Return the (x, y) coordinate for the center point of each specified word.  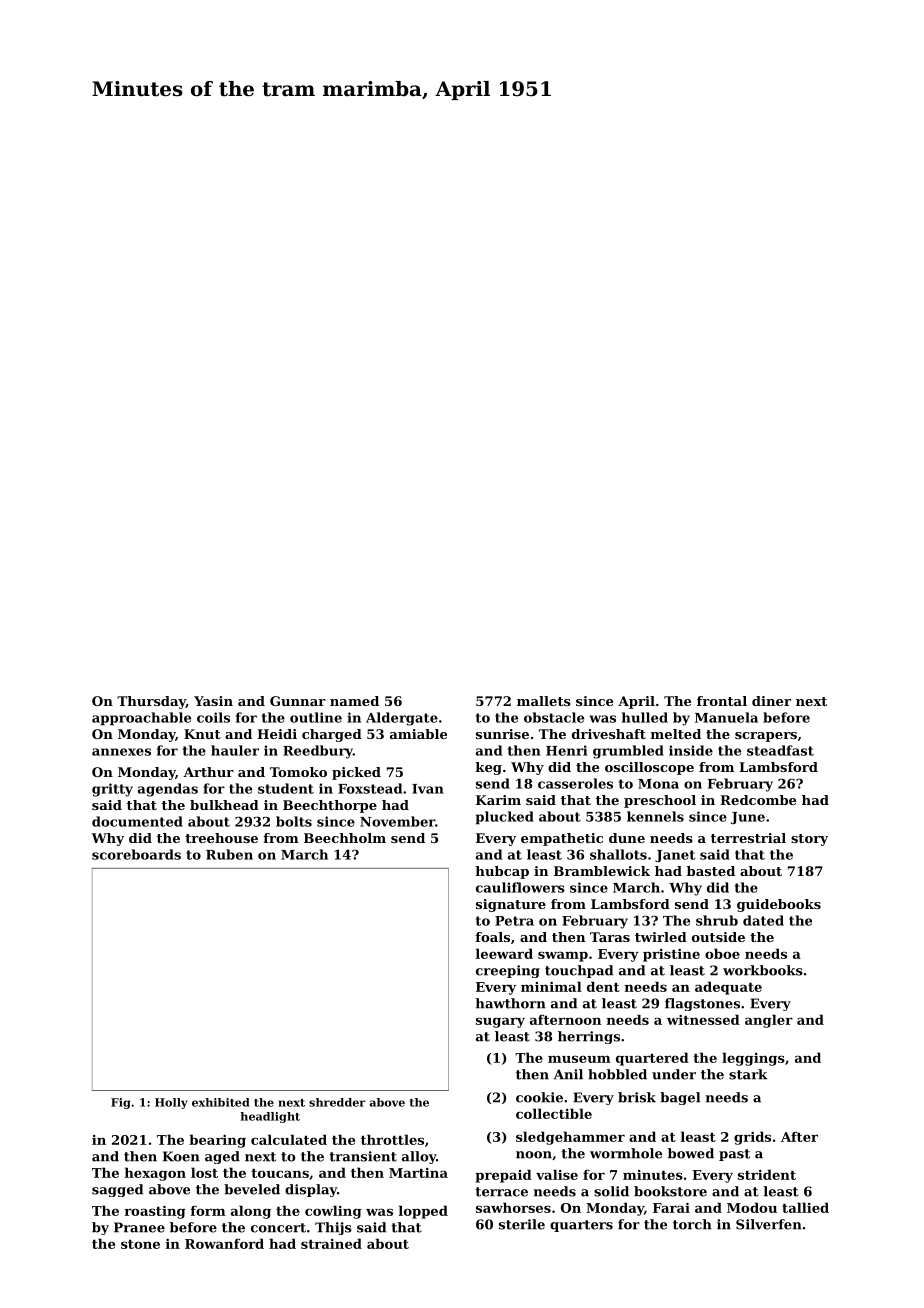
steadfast (780, 750)
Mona (658, 784)
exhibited (221, 1102)
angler (769, 1021)
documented (137, 821)
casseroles (575, 783)
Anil (568, 1074)
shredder (337, 1102)
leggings (753, 1059)
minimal (551, 986)
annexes (121, 752)
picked (356, 773)
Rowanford (224, 1243)
